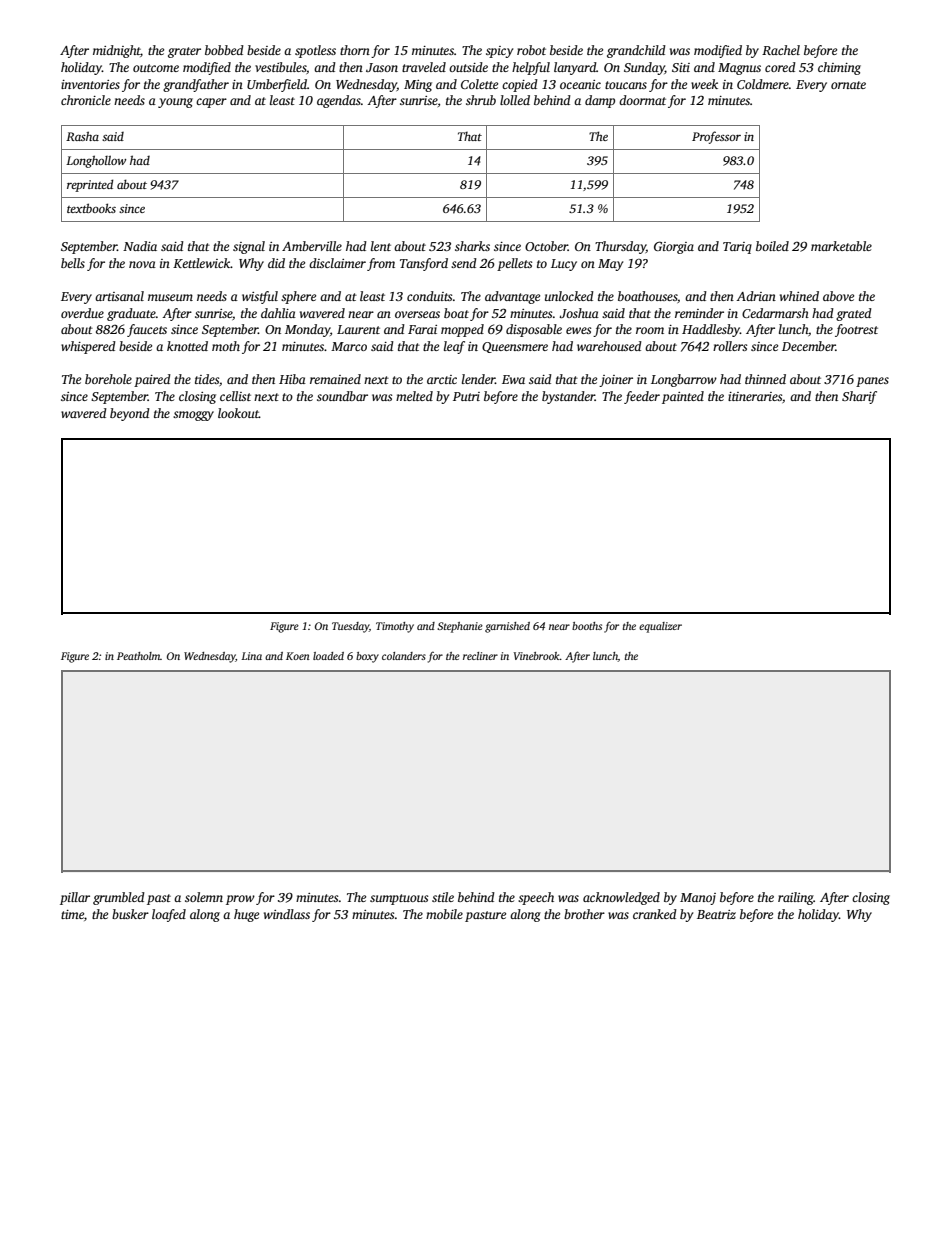 This screenshot has height=1233, width=952. Describe the element at coordinates (355, 50) in the screenshot. I see `thorn` at that location.
